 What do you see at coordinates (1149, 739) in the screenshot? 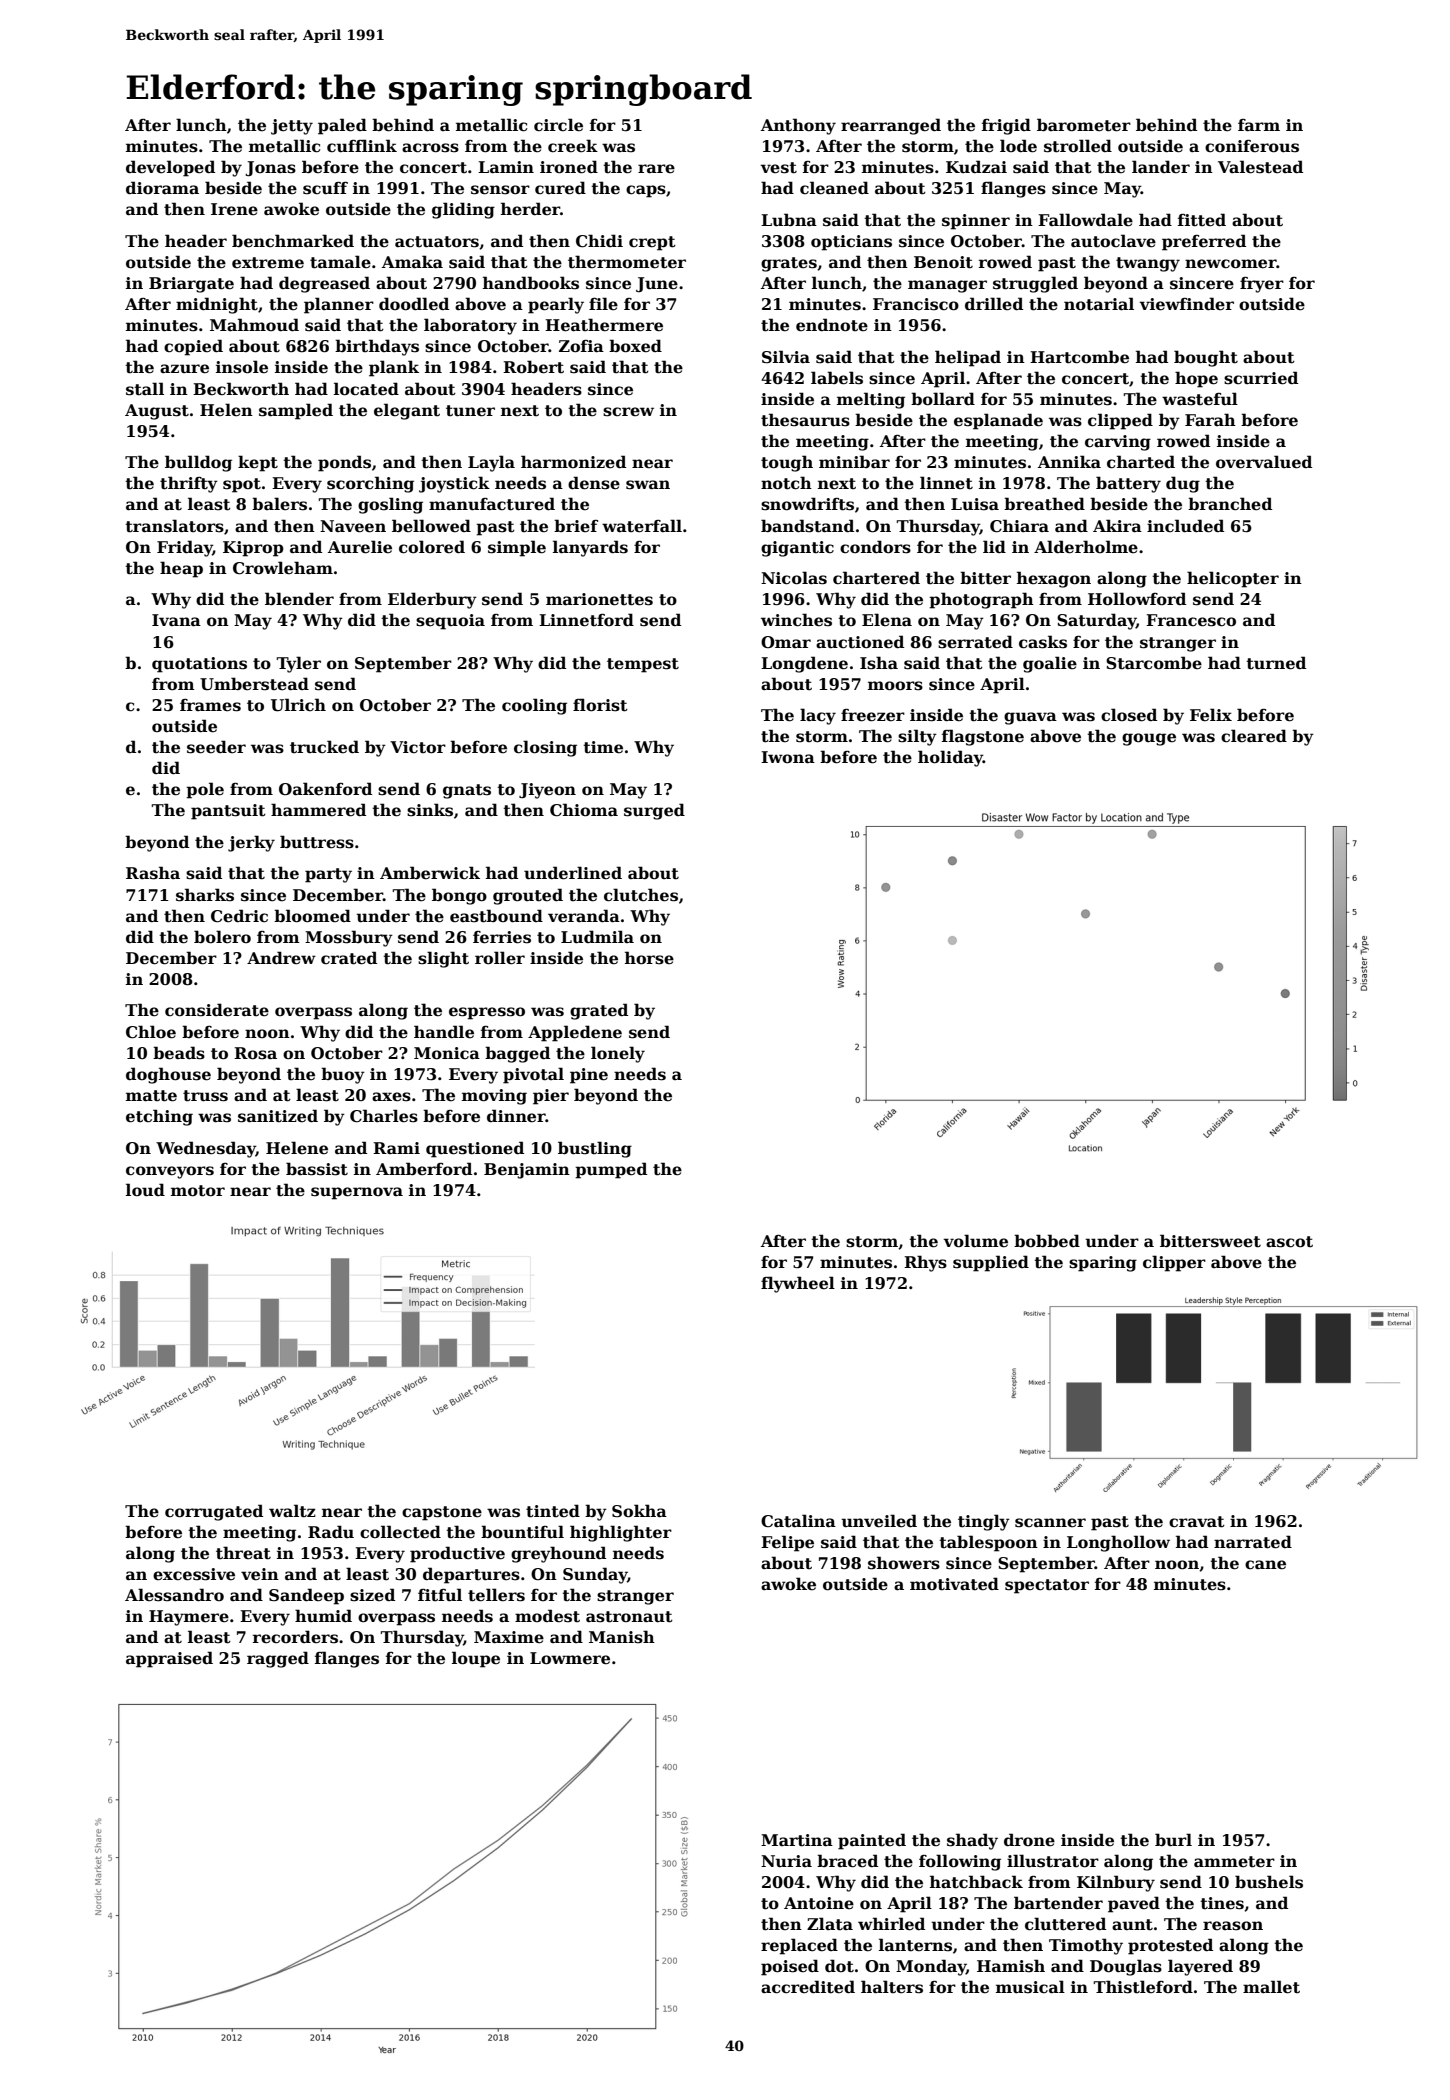
I see `gouge` at bounding box center [1149, 739].
